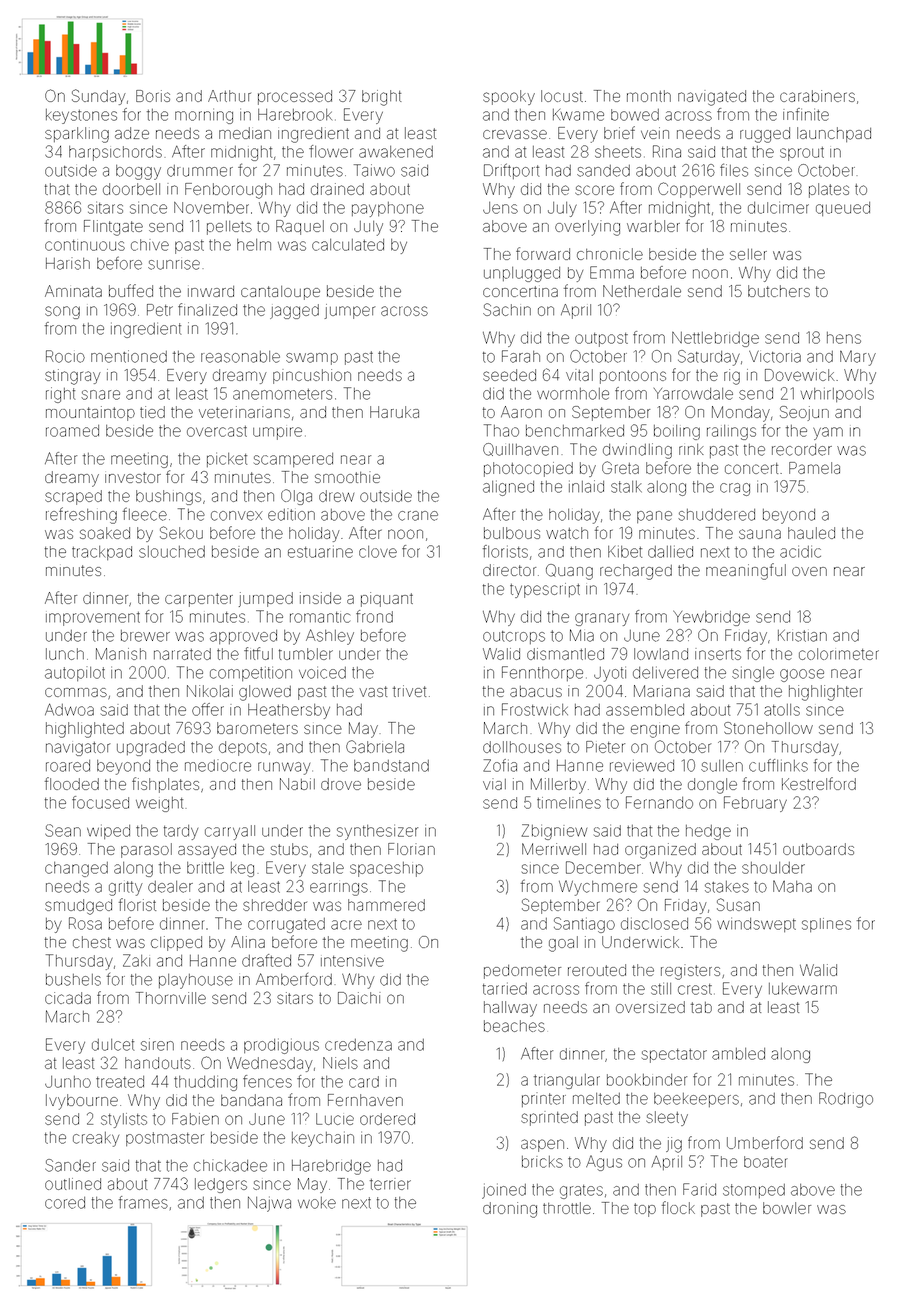  I want to click on outboards, so click(818, 849).
